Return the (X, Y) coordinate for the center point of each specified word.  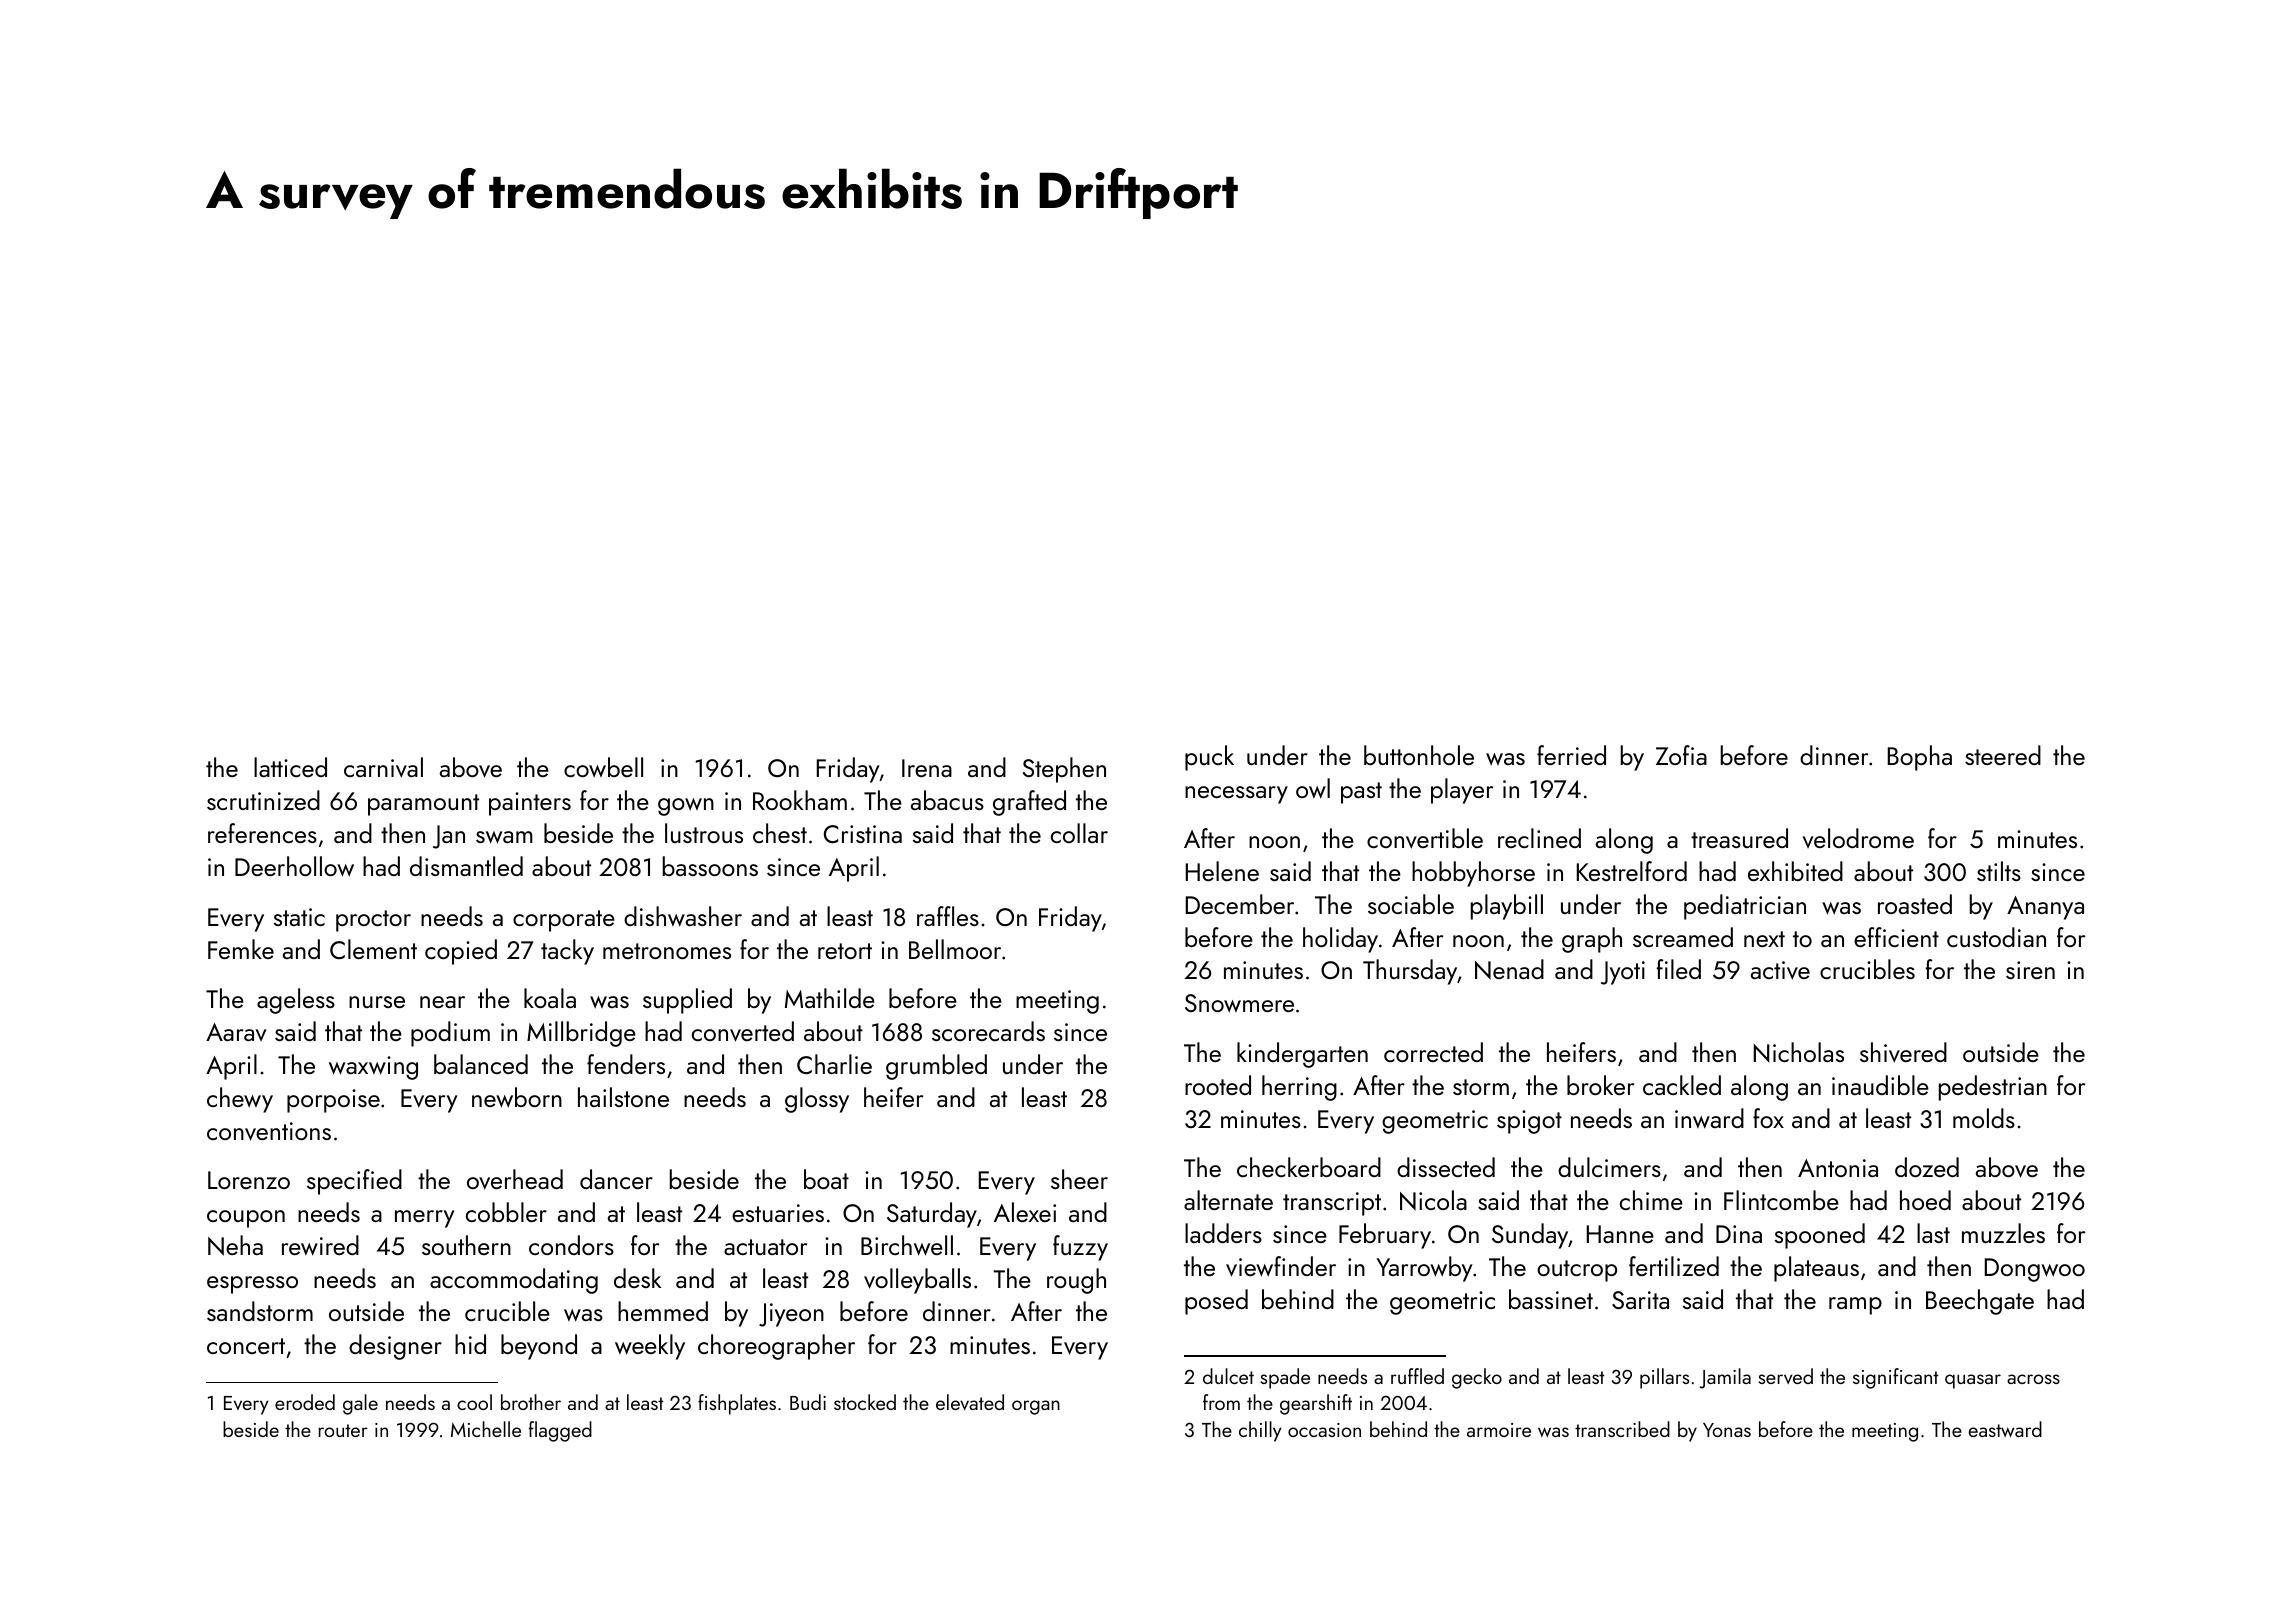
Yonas (1727, 1430)
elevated (970, 1402)
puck (1209, 758)
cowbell (603, 767)
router (343, 1430)
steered (2003, 755)
